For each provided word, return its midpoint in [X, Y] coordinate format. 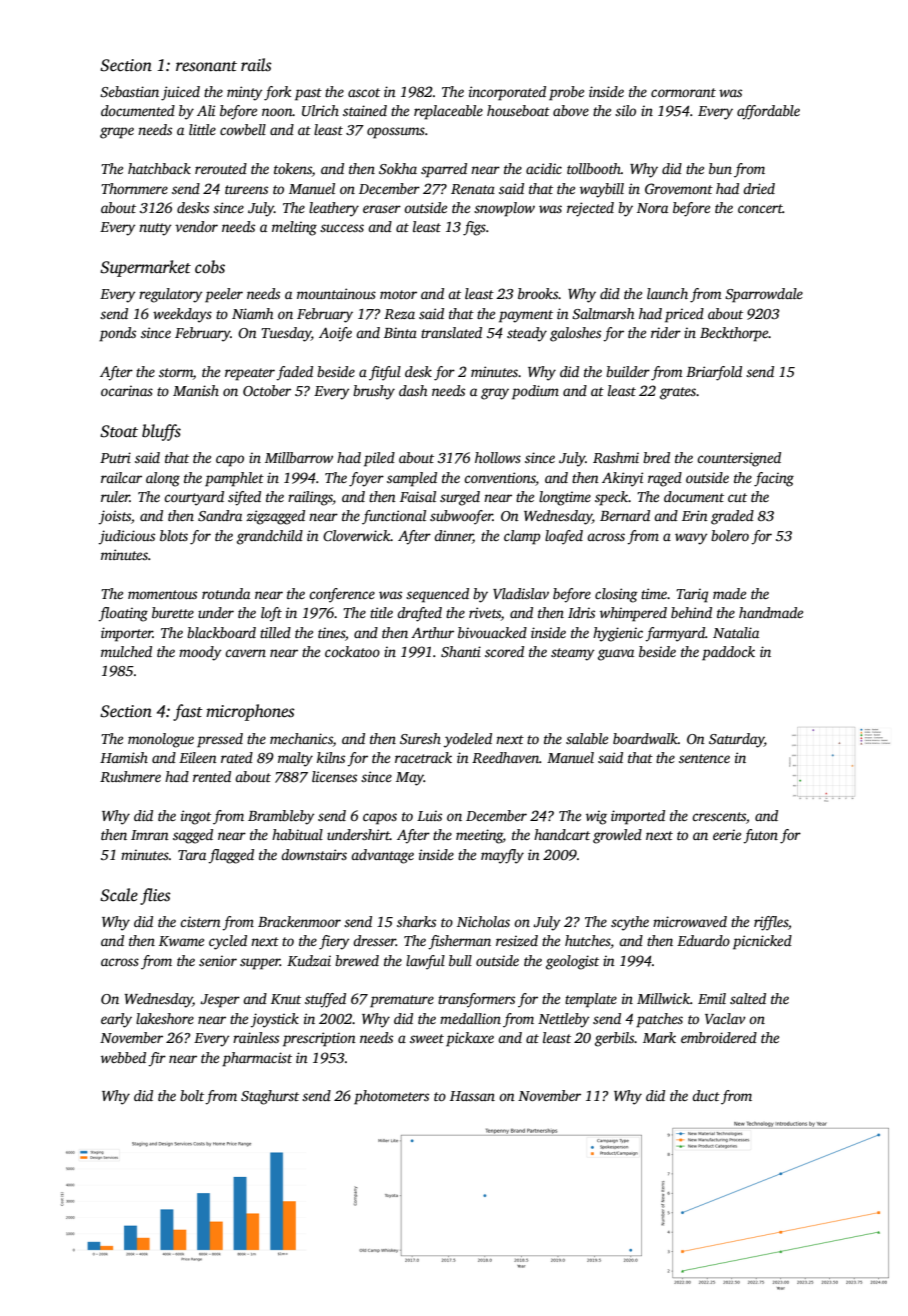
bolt [192, 1095]
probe [566, 93]
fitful [385, 373]
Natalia [736, 632]
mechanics [301, 738]
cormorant [683, 92]
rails [256, 65]
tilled [275, 632]
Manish [196, 390]
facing [774, 479]
